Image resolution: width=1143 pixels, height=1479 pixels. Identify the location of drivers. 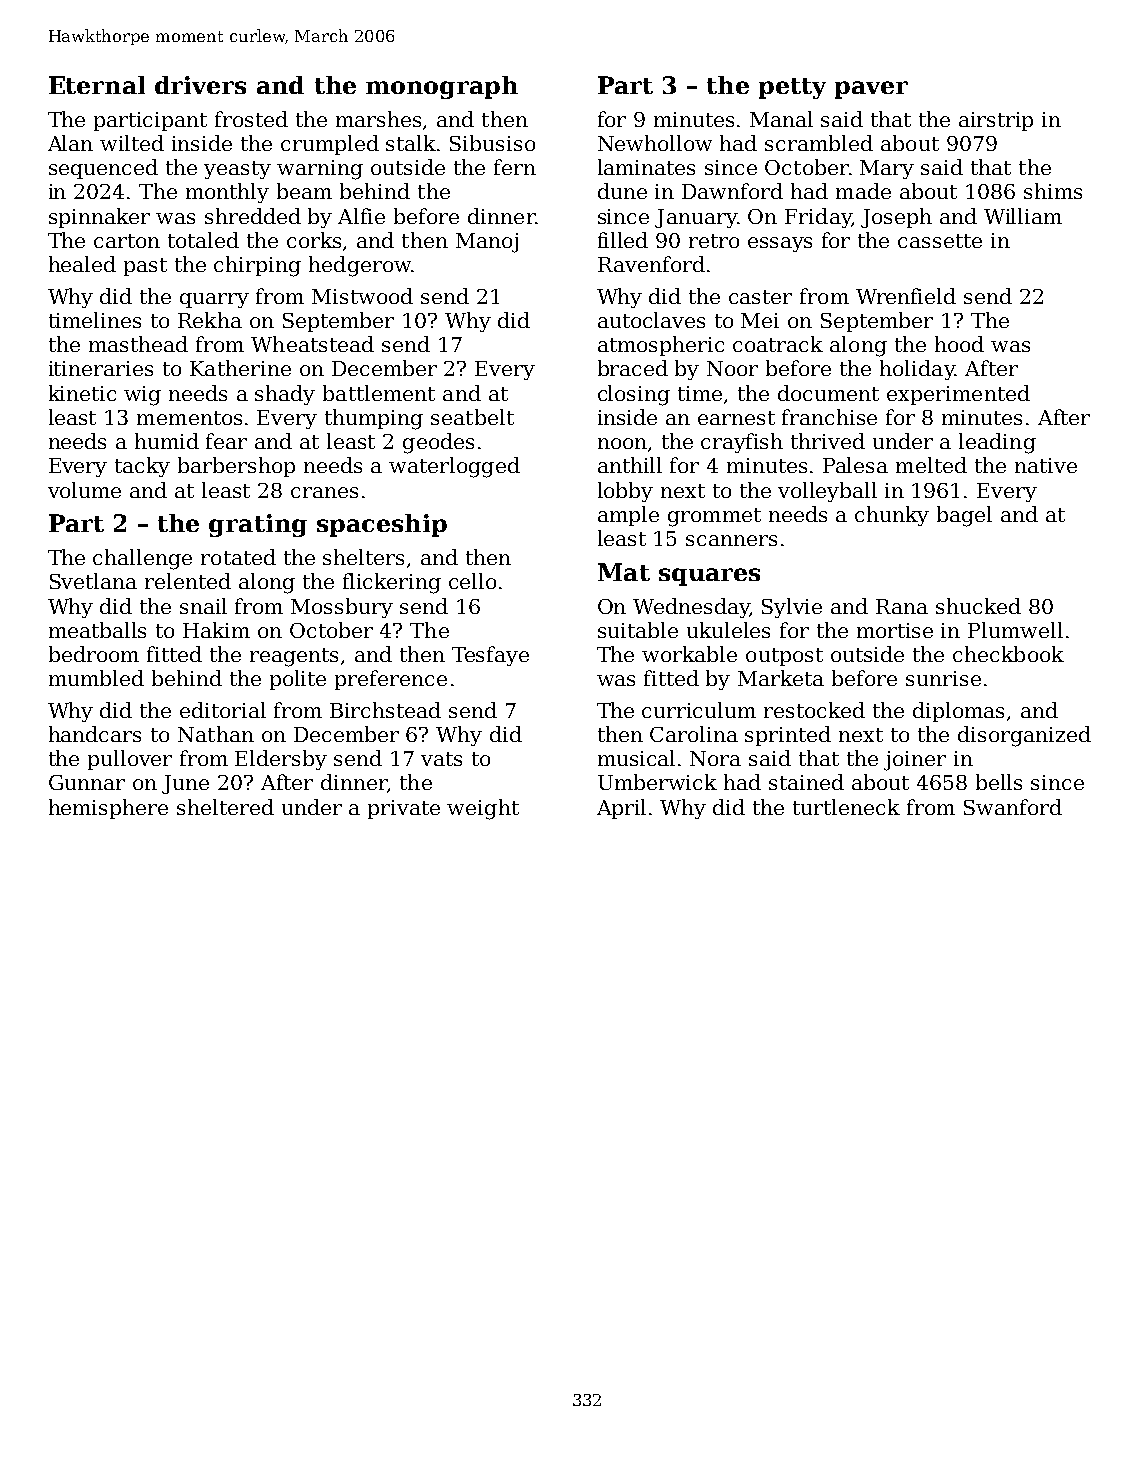
(200, 85).
